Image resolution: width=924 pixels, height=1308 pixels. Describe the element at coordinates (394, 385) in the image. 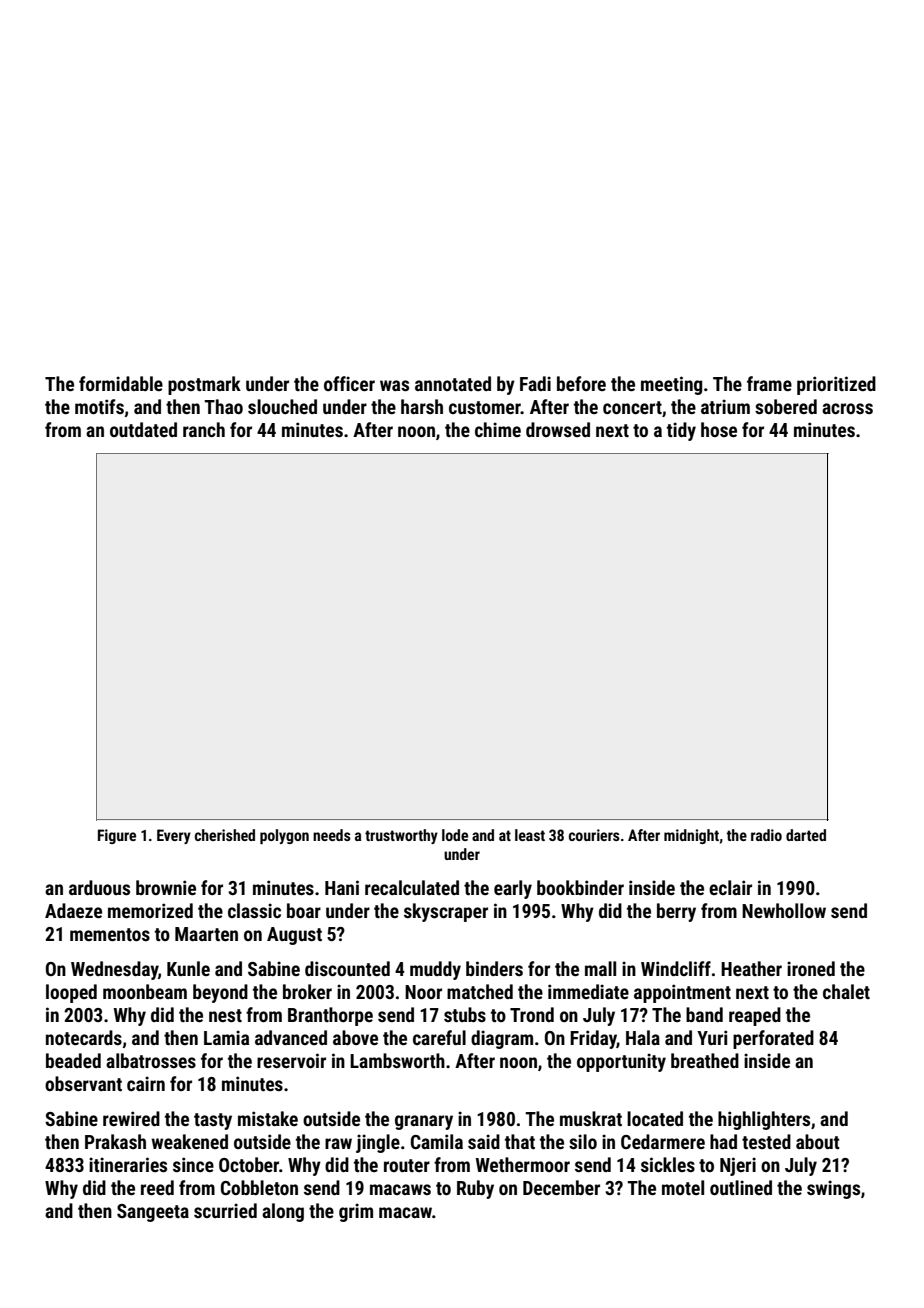

I see `was` at that location.
